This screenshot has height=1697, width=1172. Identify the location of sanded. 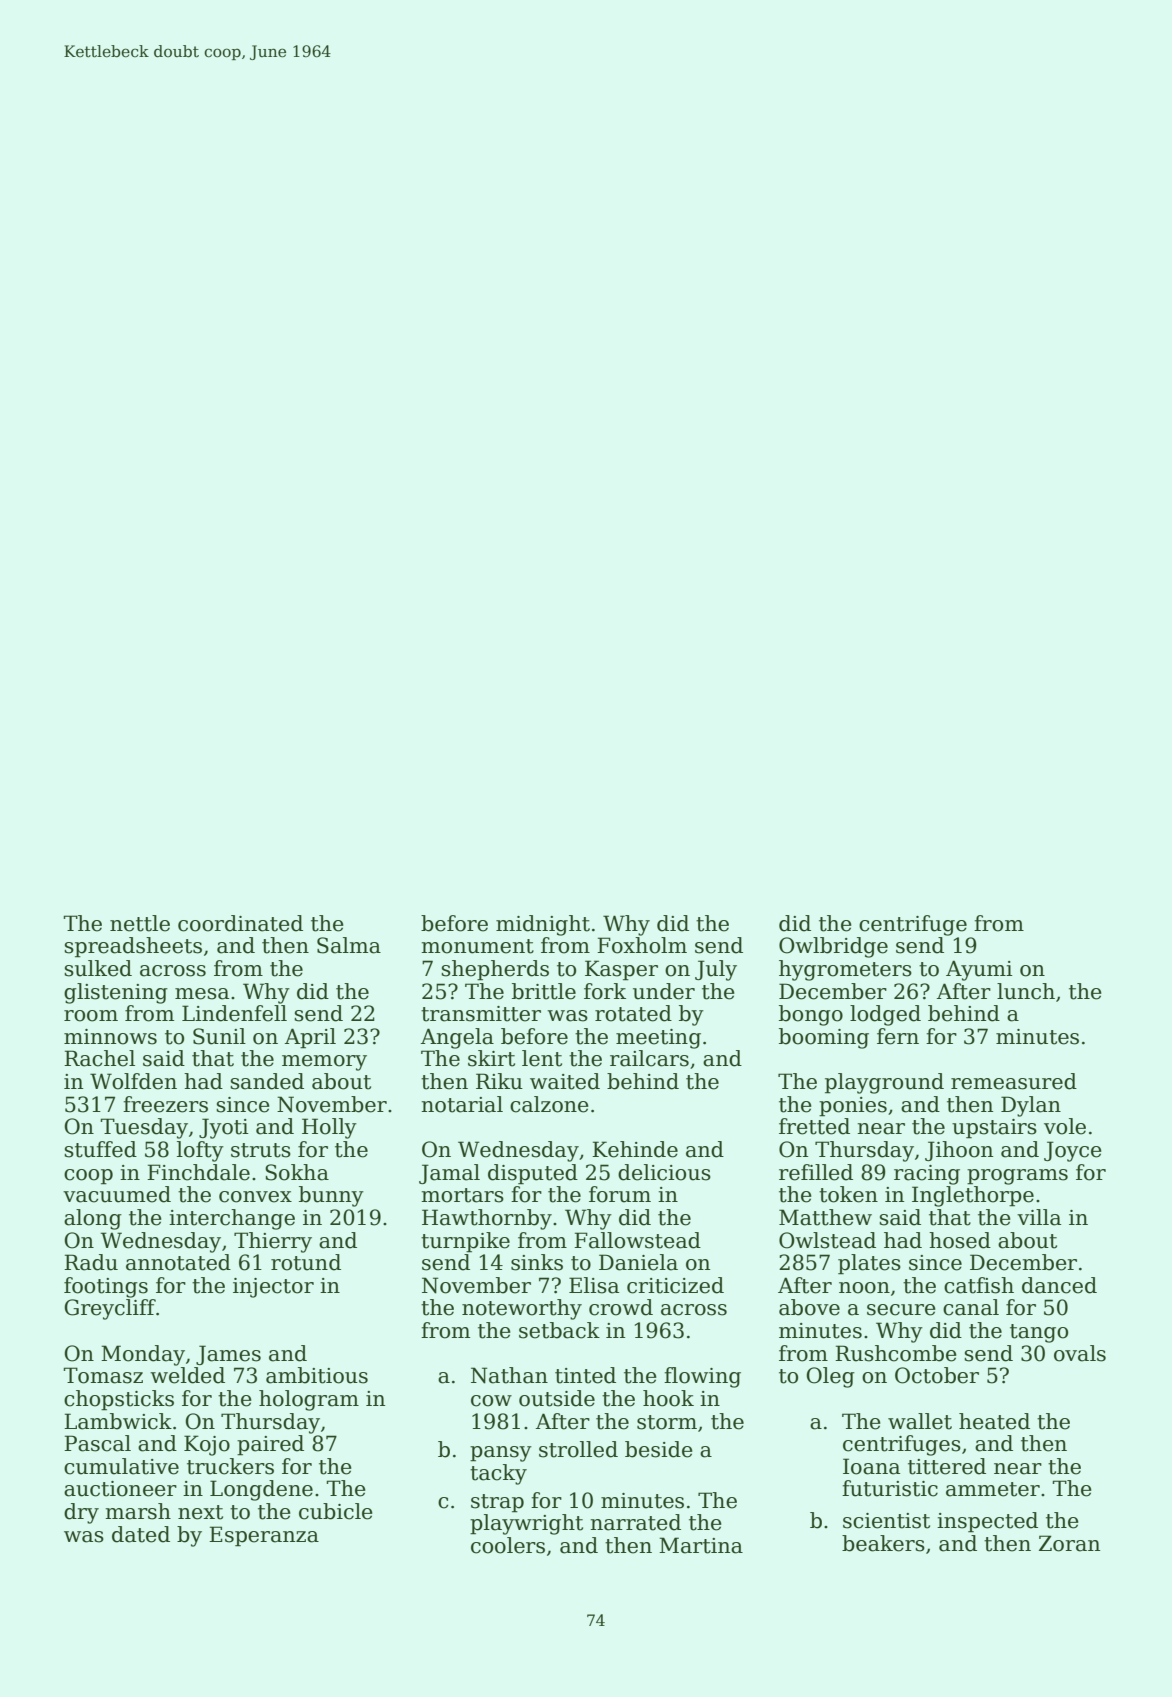
(267, 1081).
